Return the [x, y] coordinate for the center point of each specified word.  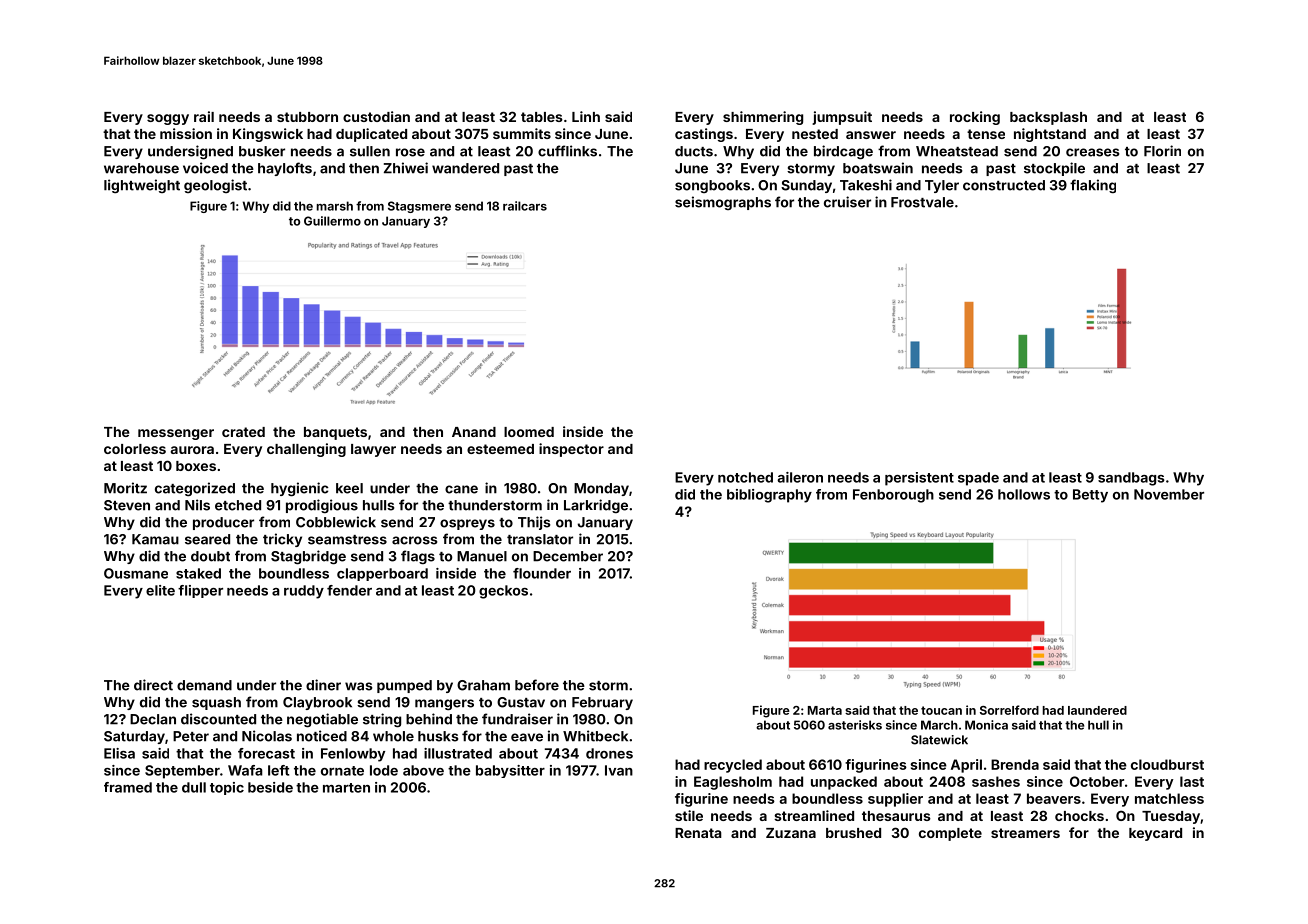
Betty [1090, 496]
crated [243, 432]
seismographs [723, 203]
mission [186, 133]
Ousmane [136, 573]
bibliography [769, 496]
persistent [919, 479]
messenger [176, 434]
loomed [529, 432]
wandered [465, 168]
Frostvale [922, 202]
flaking [1093, 186]
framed [128, 787]
